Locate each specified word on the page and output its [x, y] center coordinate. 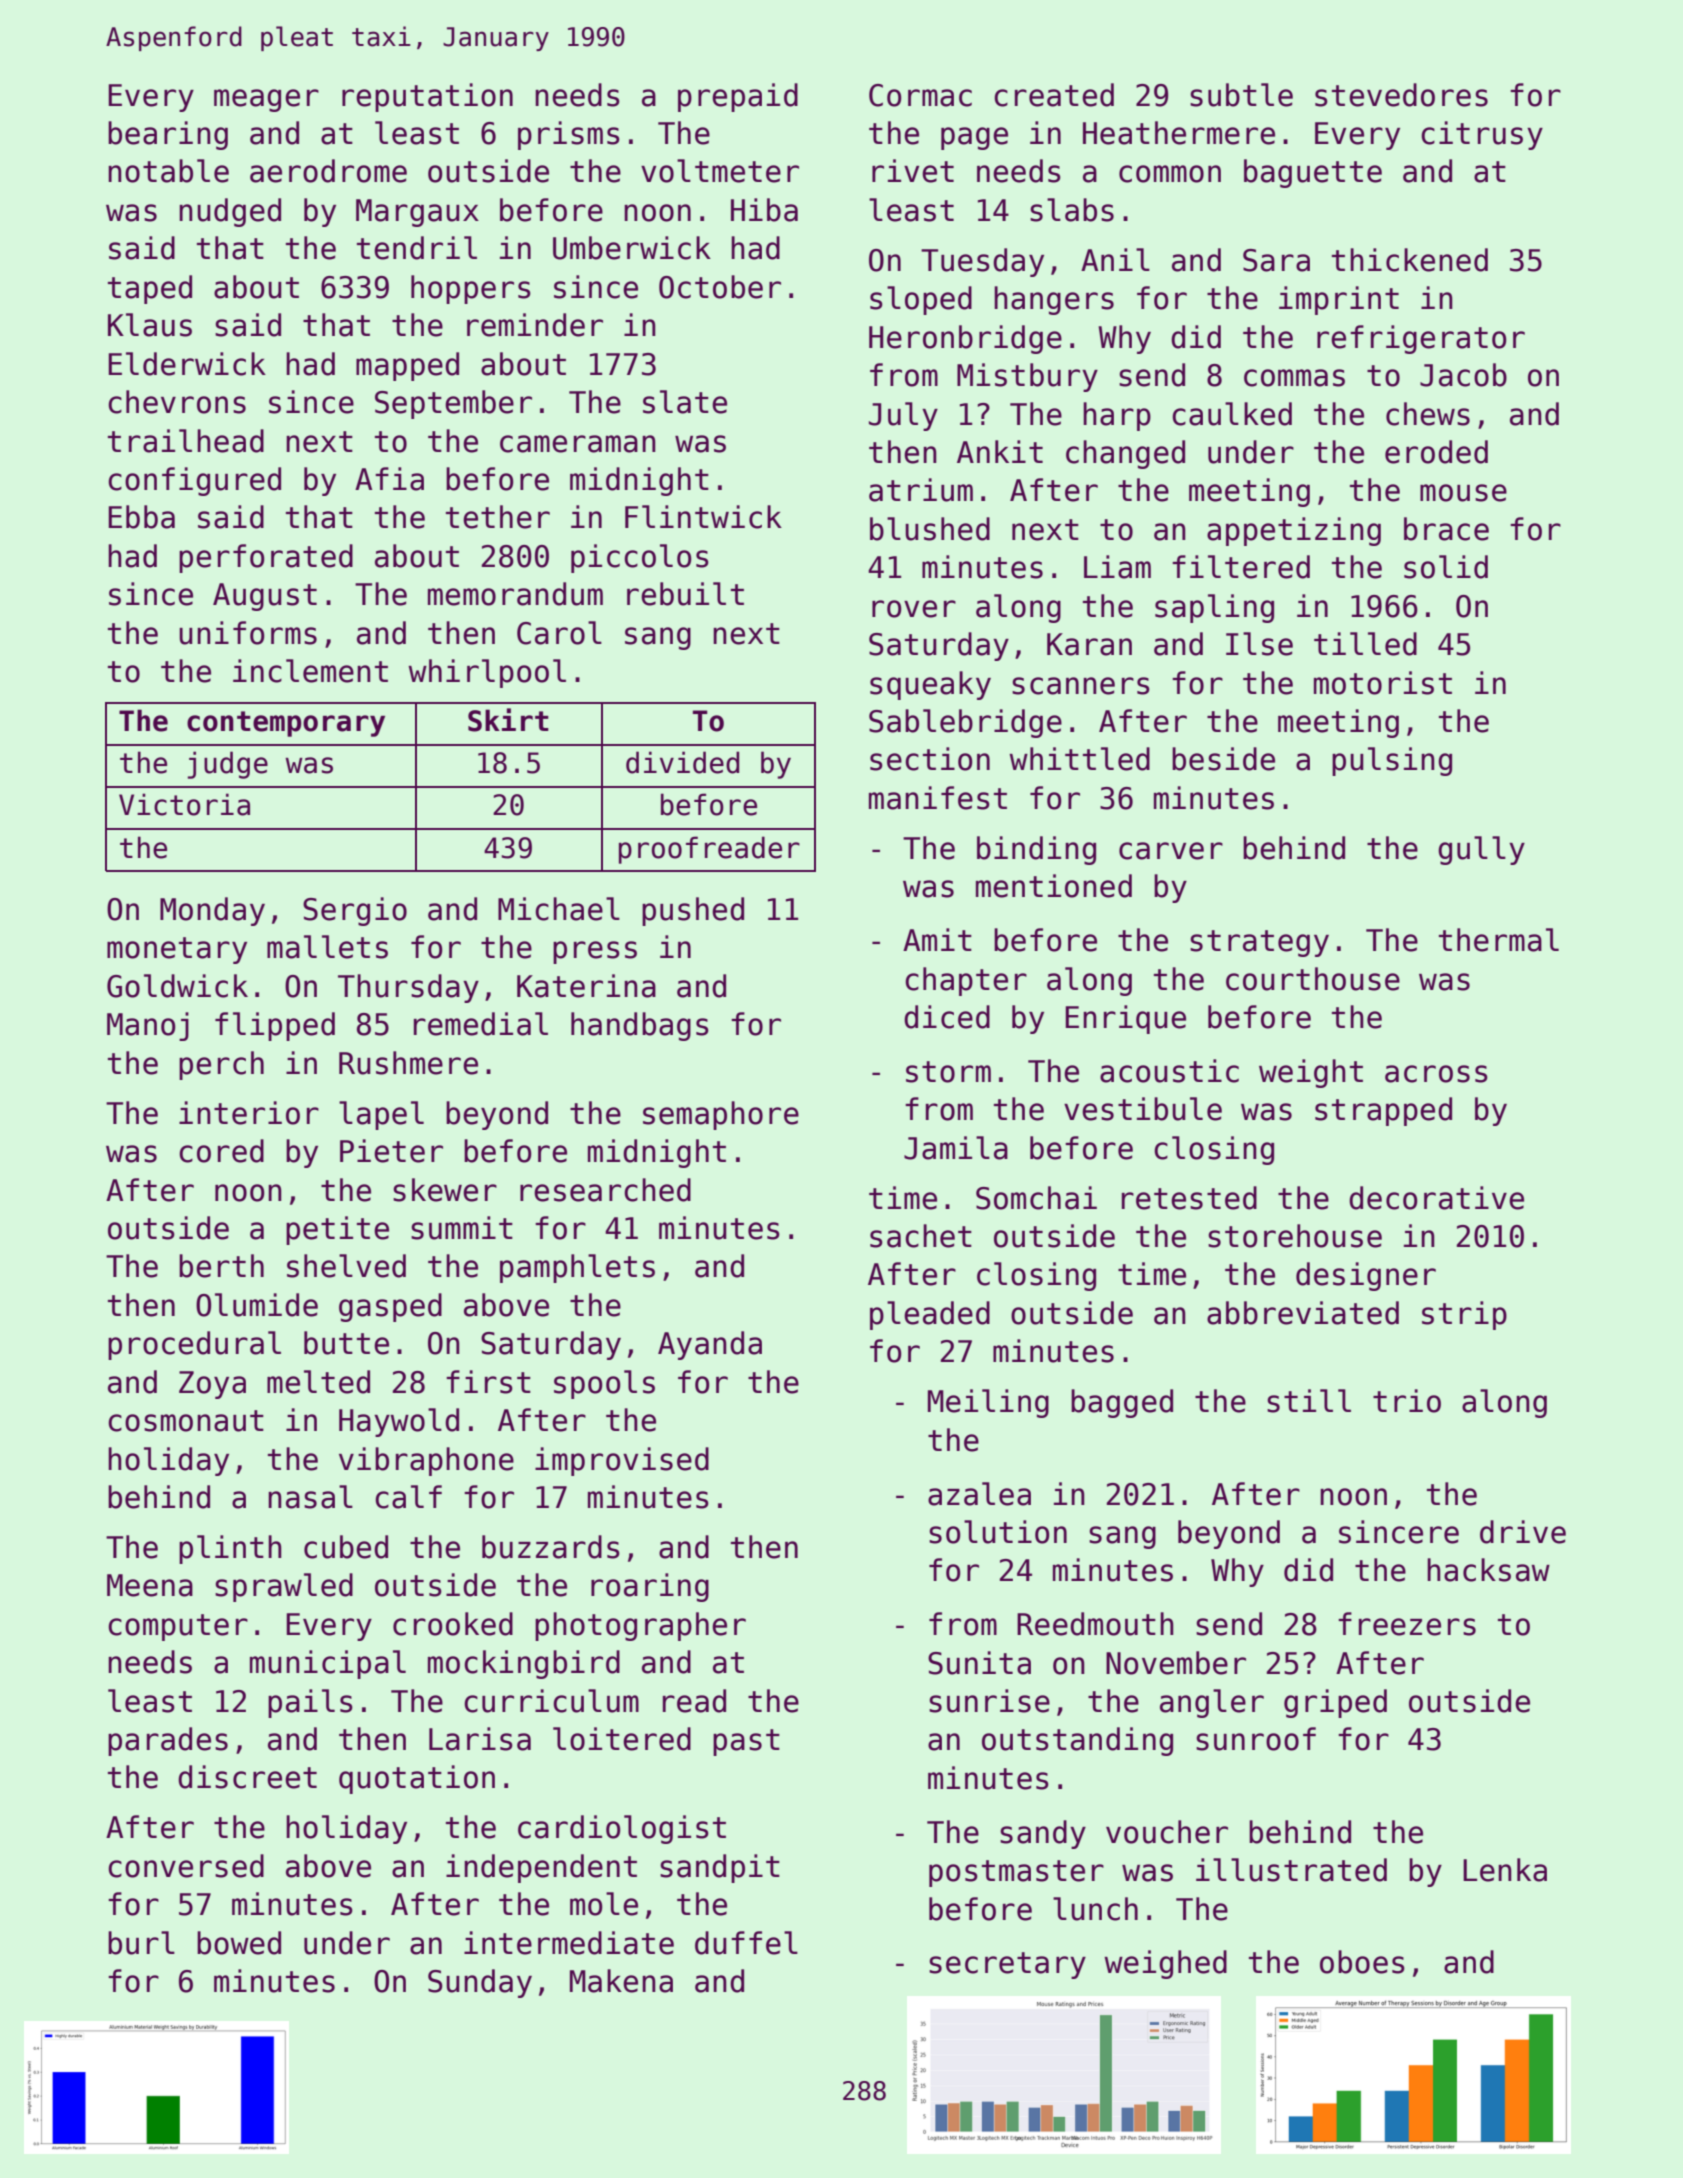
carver [1171, 851]
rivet [913, 171]
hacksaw [1488, 1570]
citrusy [1482, 135]
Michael [559, 909]
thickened [1410, 260]
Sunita [979, 1663]
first [488, 1382]
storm [948, 1072]
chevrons [177, 402]
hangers [1054, 300]
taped [150, 289]
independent [541, 1868]
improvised [622, 1461]
